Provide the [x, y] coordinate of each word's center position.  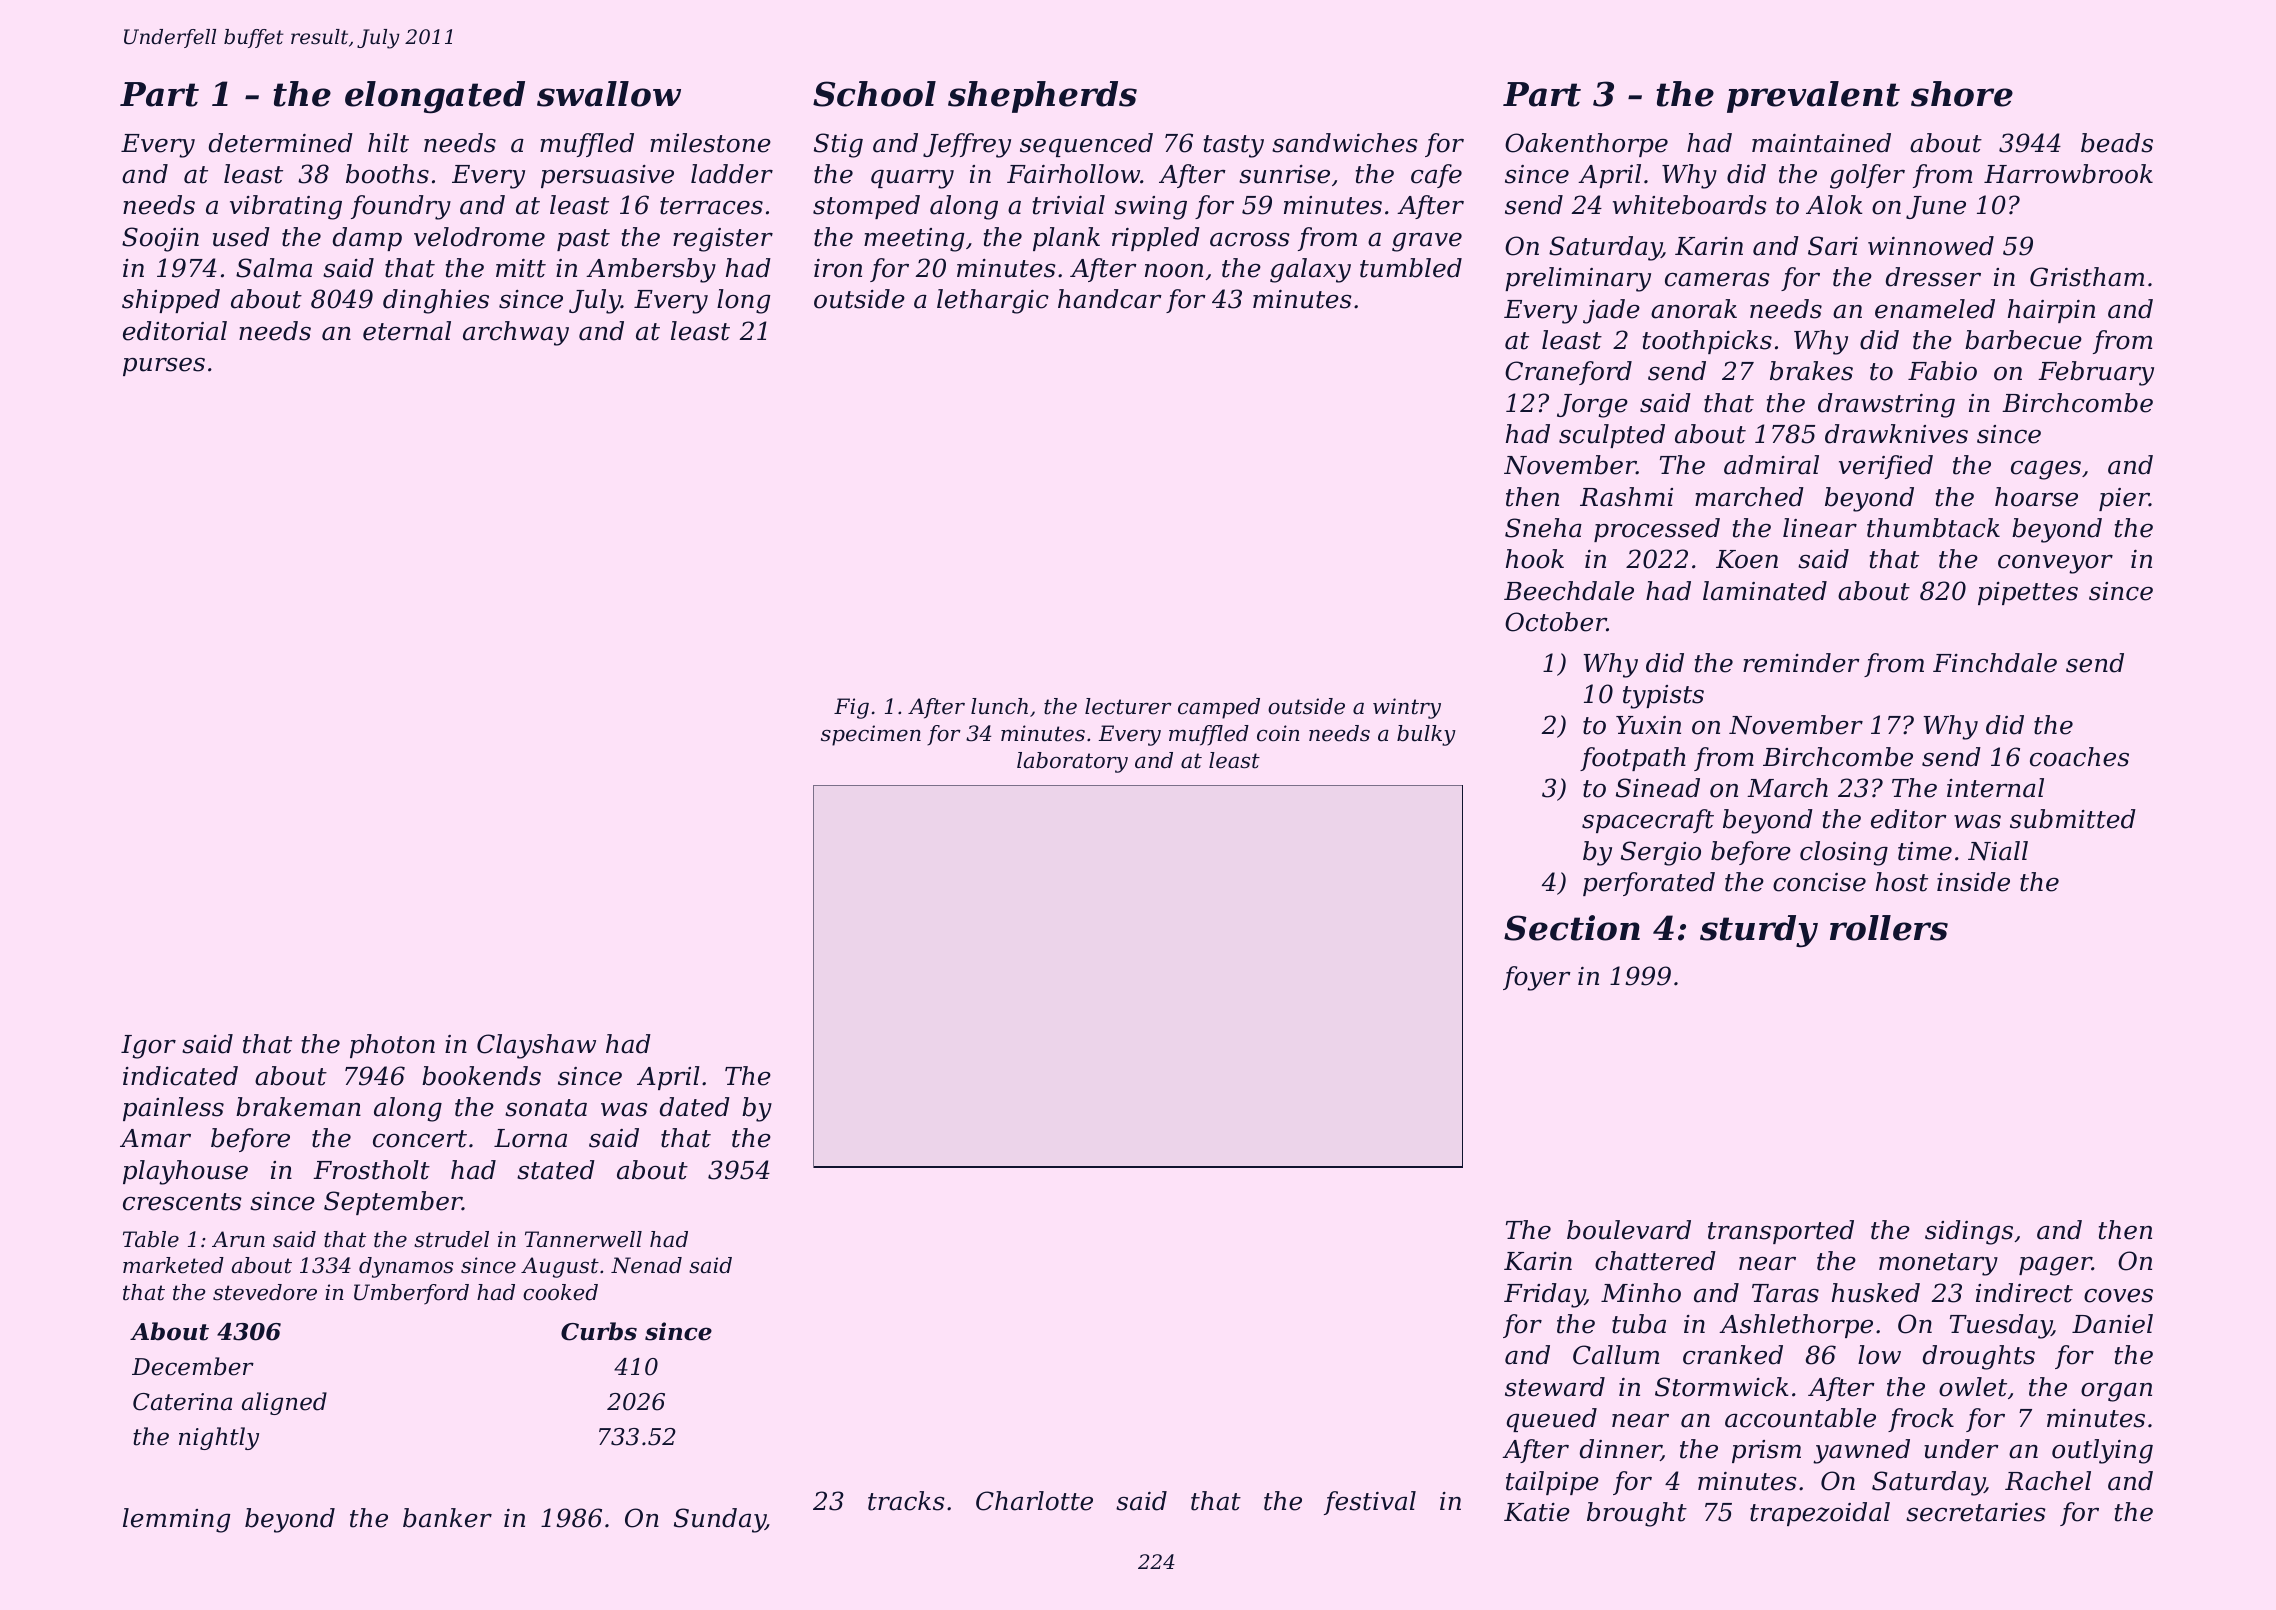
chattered [1655, 1261]
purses [164, 367]
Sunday [720, 1520]
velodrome [479, 237]
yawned [1861, 1451]
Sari [1833, 246]
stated [556, 1170]
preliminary [1578, 279]
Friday [1544, 1295]
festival [1370, 1503]
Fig [851, 708]
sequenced [1086, 145]
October [1556, 622]
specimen [871, 735]
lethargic [993, 301]
